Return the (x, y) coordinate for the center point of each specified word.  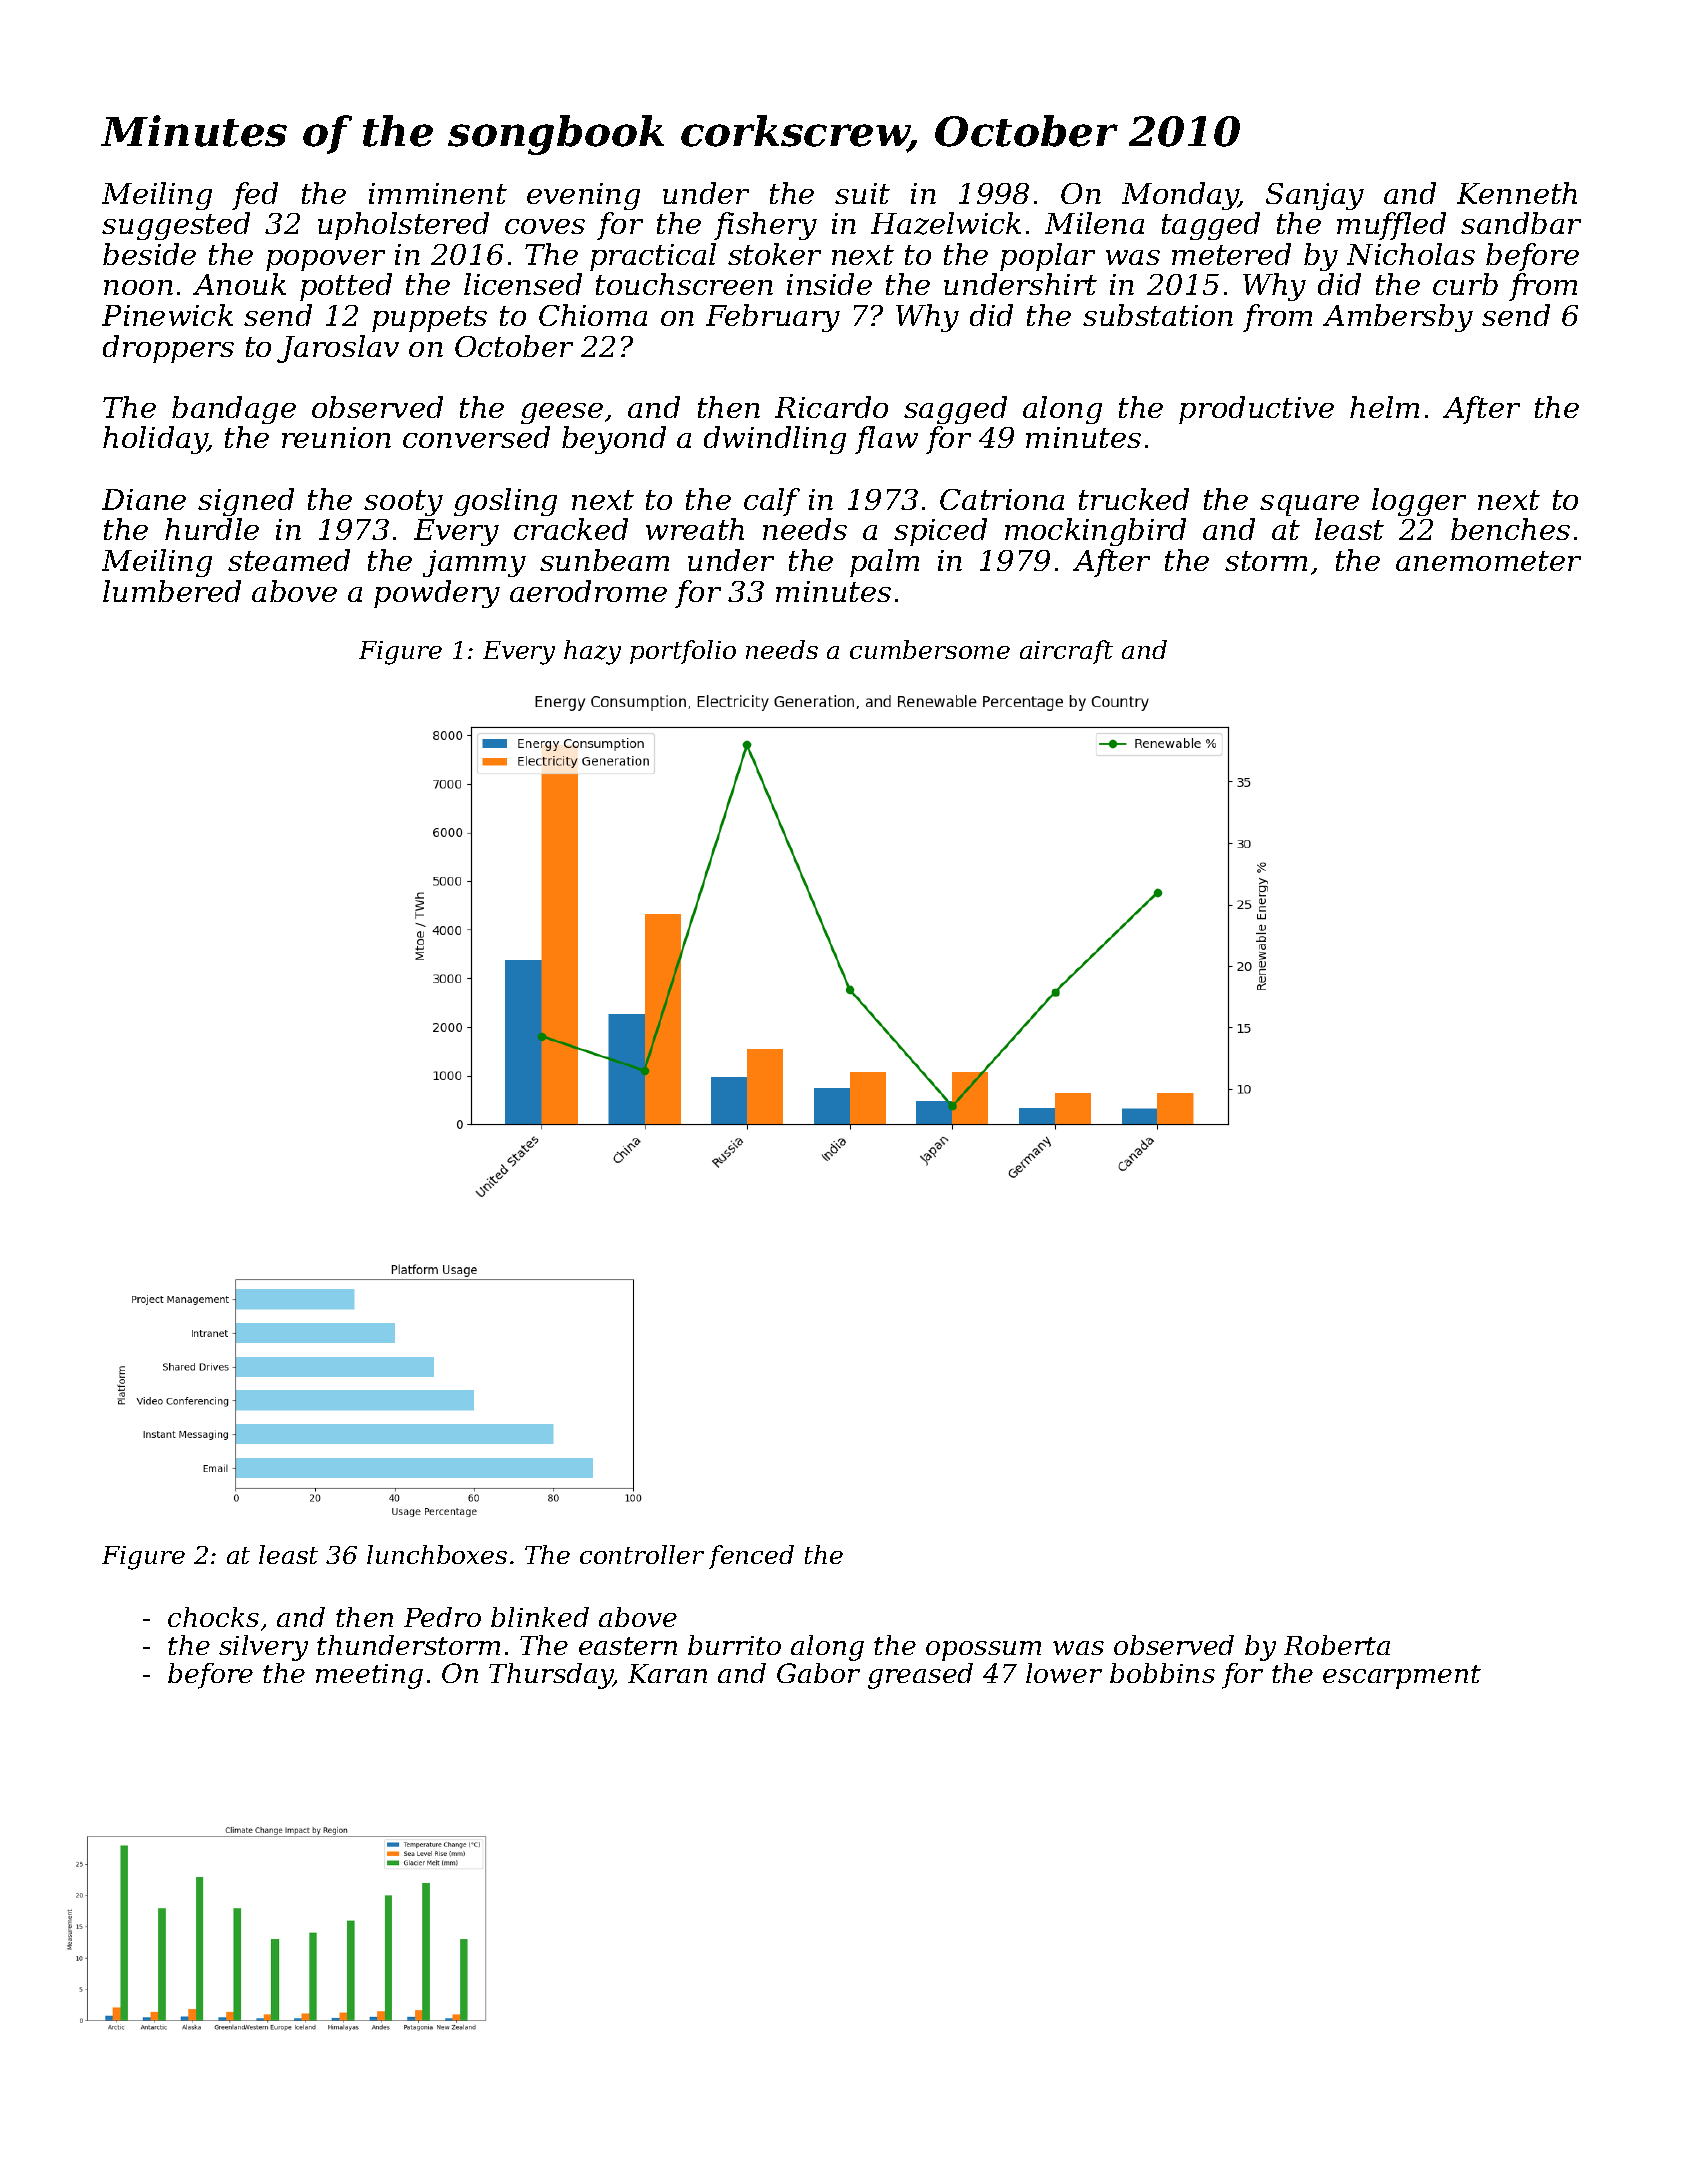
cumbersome (930, 649)
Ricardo (831, 407)
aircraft (1066, 652)
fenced (751, 1557)
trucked (1134, 499)
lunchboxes (437, 1554)
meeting (369, 1676)
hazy (592, 652)
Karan (667, 1673)
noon (138, 287)
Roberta (1337, 1645)
